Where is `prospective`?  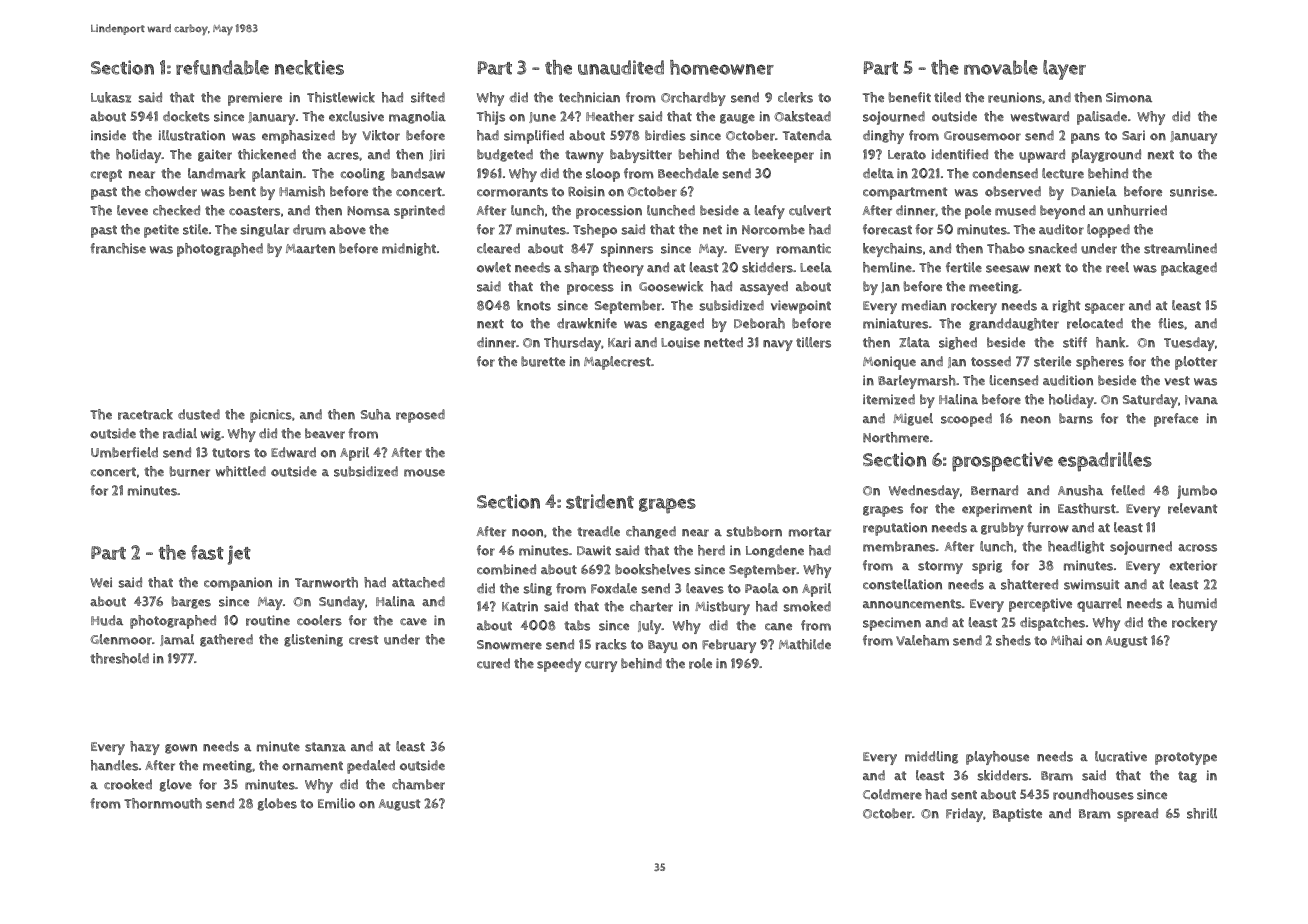
prospective is located at coordinates (1002, 462).
